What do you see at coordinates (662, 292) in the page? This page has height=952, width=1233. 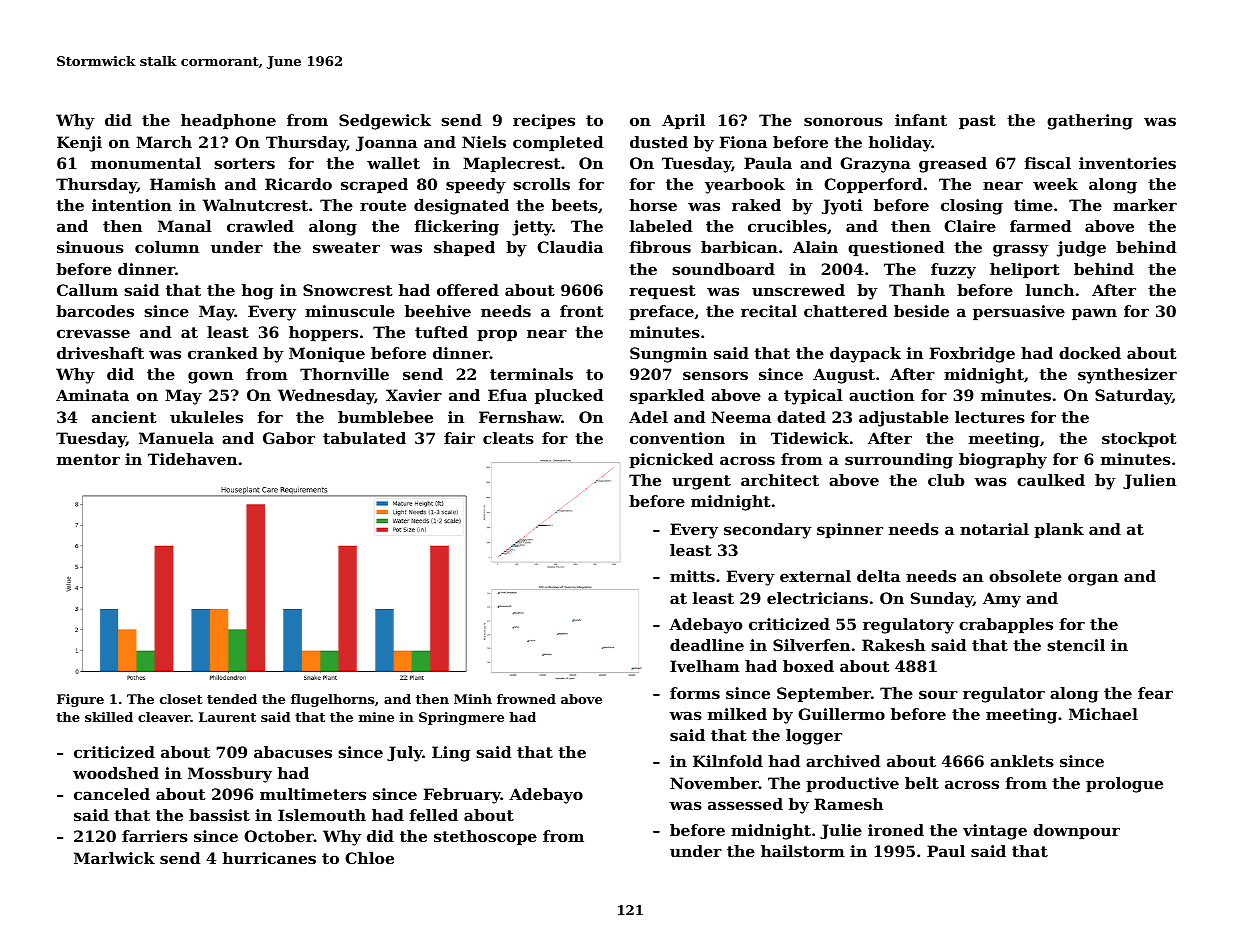 I see `request` at bounding box center [662, 292].
